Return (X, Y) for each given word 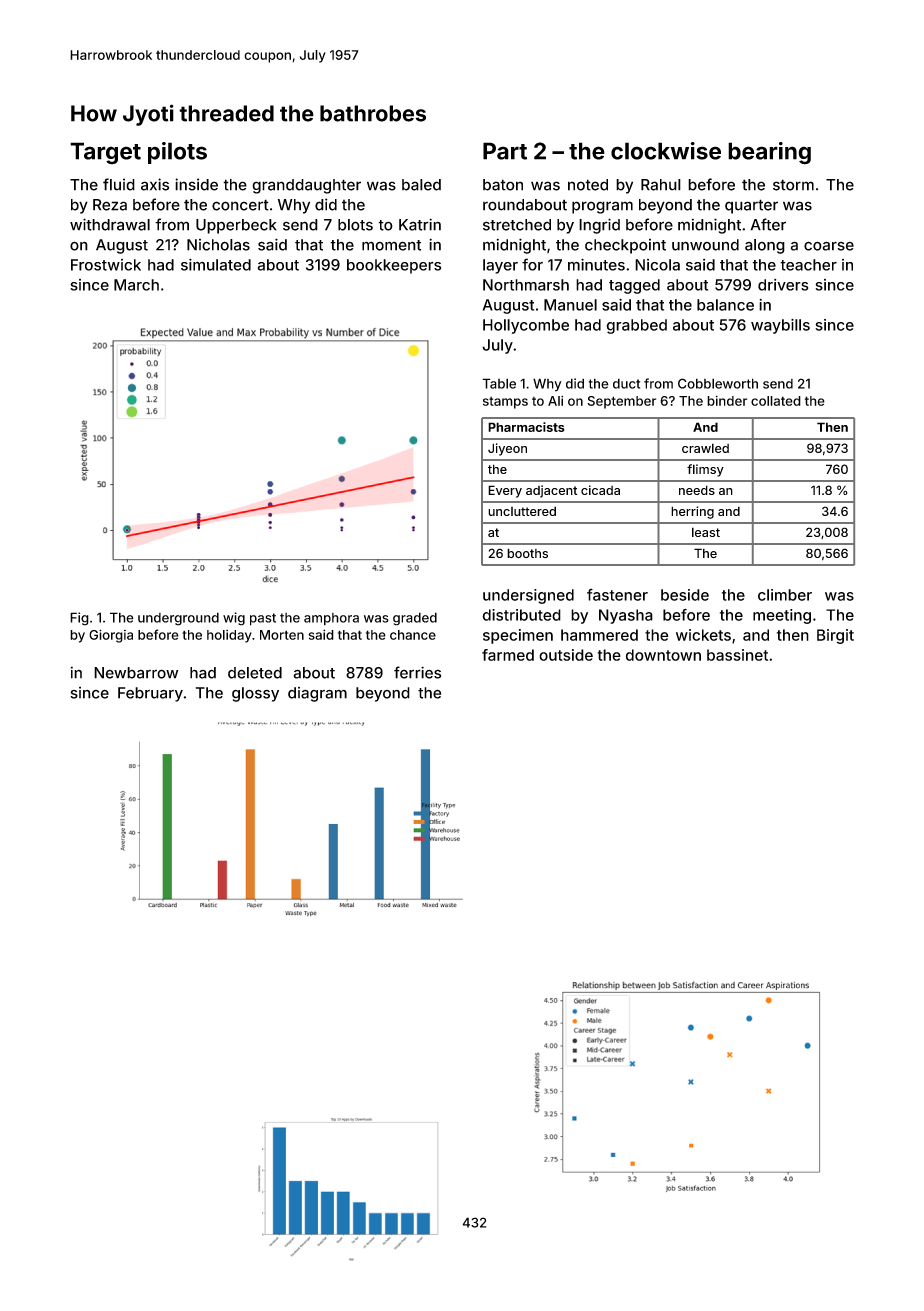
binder (727, 401)
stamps (505, 403)
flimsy (705, 470)
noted (588, 185)
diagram (317, 694)
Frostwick (106, 265)
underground (178, 619)
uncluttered (522, 511)
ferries (417, 672)
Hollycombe (526, 326)
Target (105, 153)
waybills (780, 326)
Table (499, 383)
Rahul (661, 185)
